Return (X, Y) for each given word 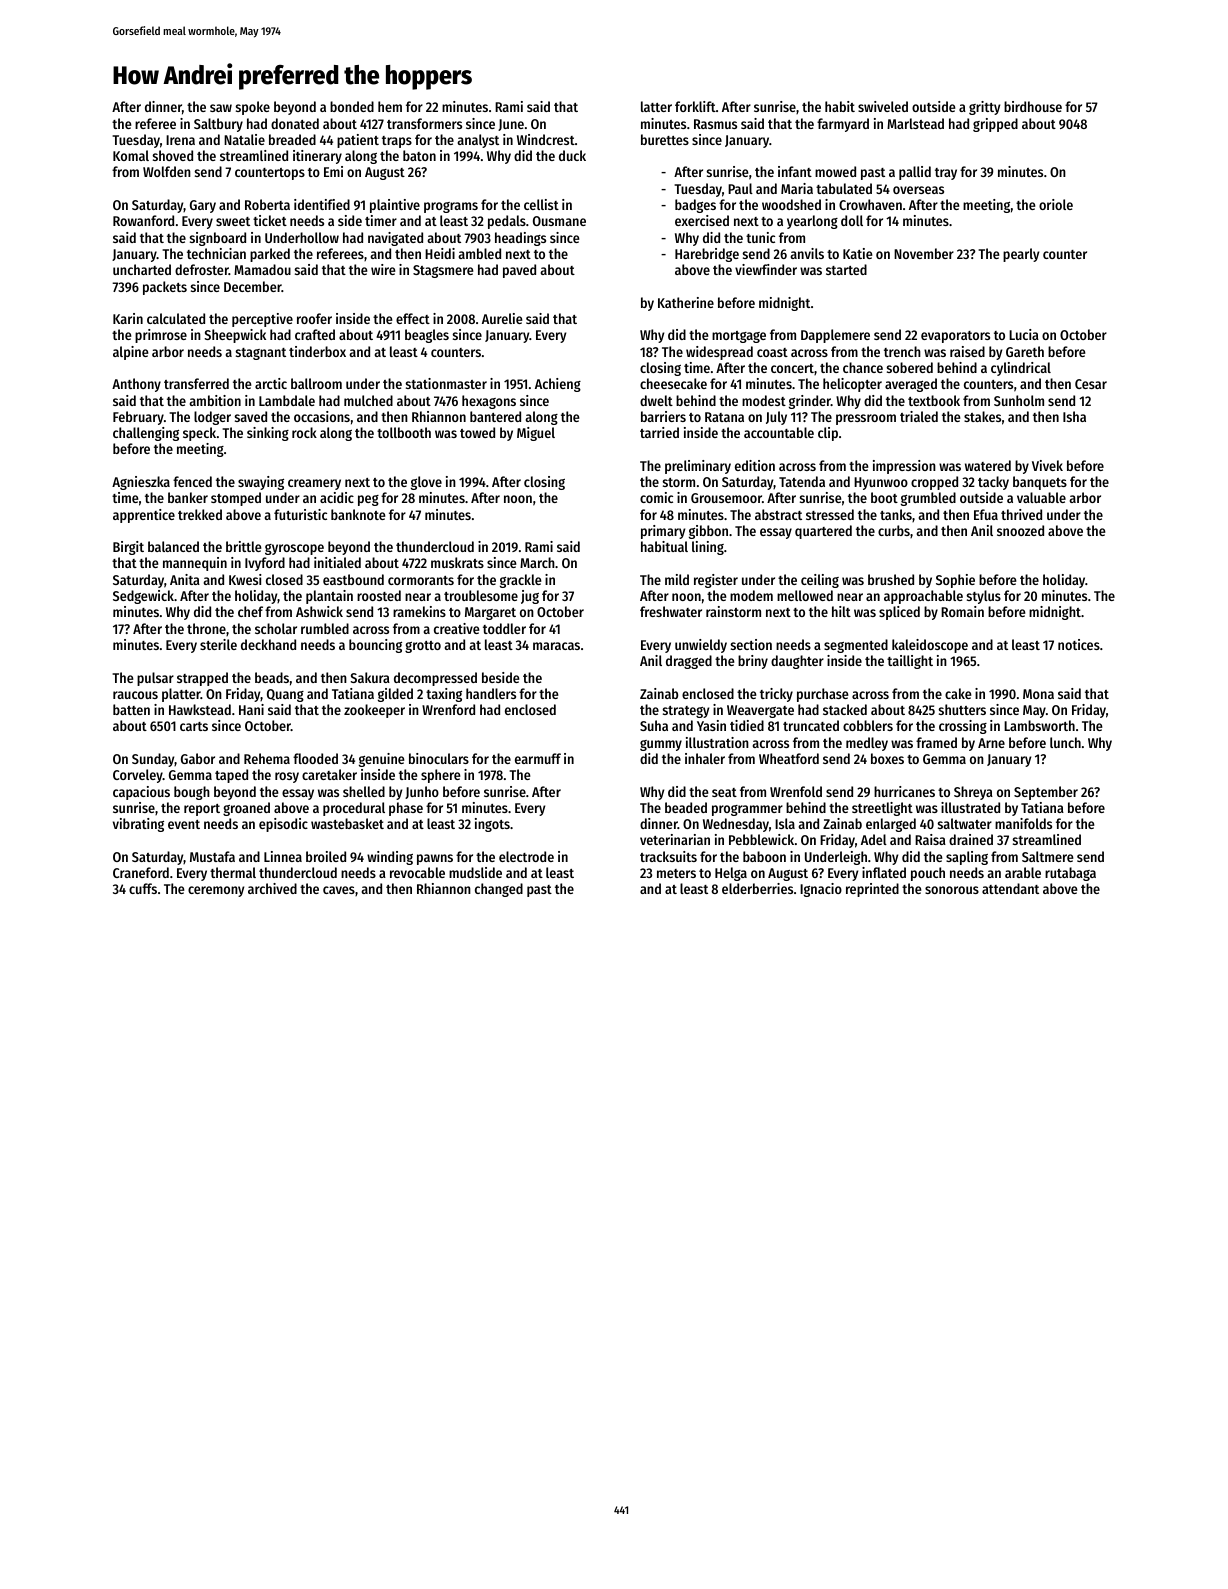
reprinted (872, 890)
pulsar (155, 679)
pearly (1021, 255)
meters (676, 873)
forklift (695, 106)
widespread (719, 353)
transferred (196, 383)
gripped (995, 125)
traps (397, 142)
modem (751, 595)
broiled (326, 856)
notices (1079, 644)
